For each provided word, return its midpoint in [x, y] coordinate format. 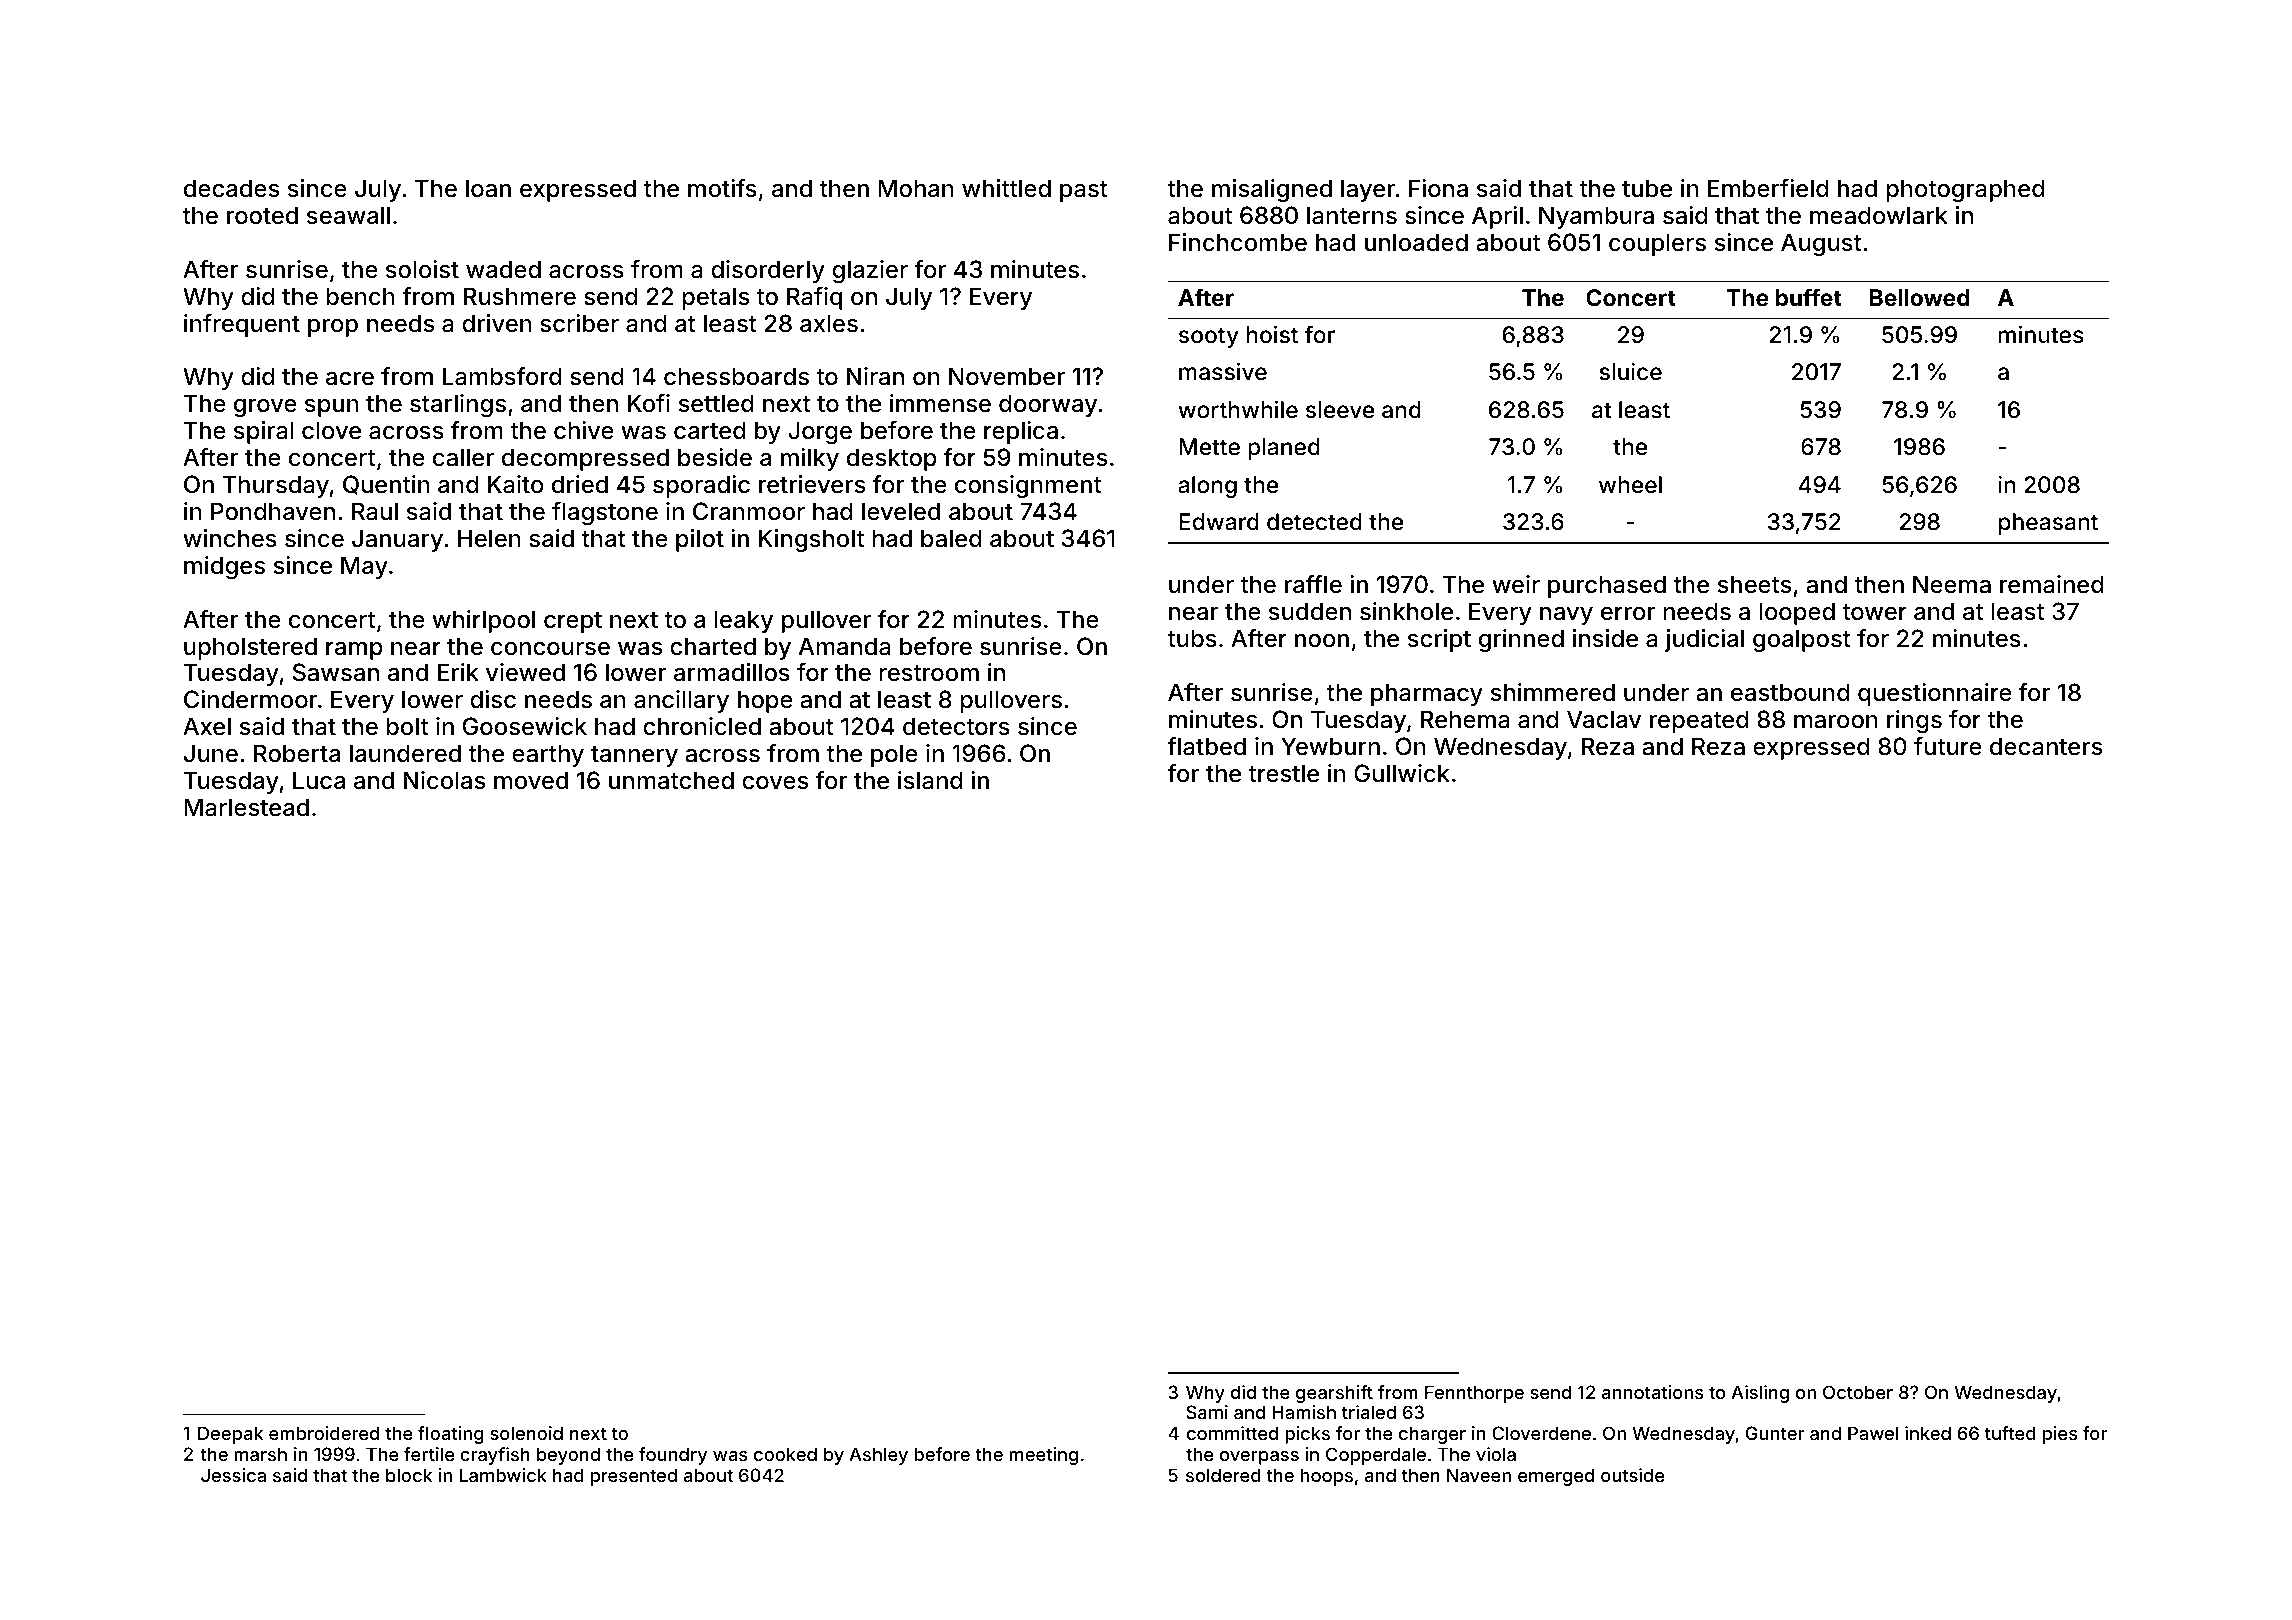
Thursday [275, 486]
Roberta [297, 753]
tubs [1192, 638]
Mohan [916, 188]
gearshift [1334, 1394]
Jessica [233, 1475]
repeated [1699, 721]
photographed [1965, 190]
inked [1928, 1433]
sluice [1631, 372]
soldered [1223, 1475]
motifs [722, 188]
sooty [1209, 337]
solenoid [526, 1433]
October [1858, 1392]
